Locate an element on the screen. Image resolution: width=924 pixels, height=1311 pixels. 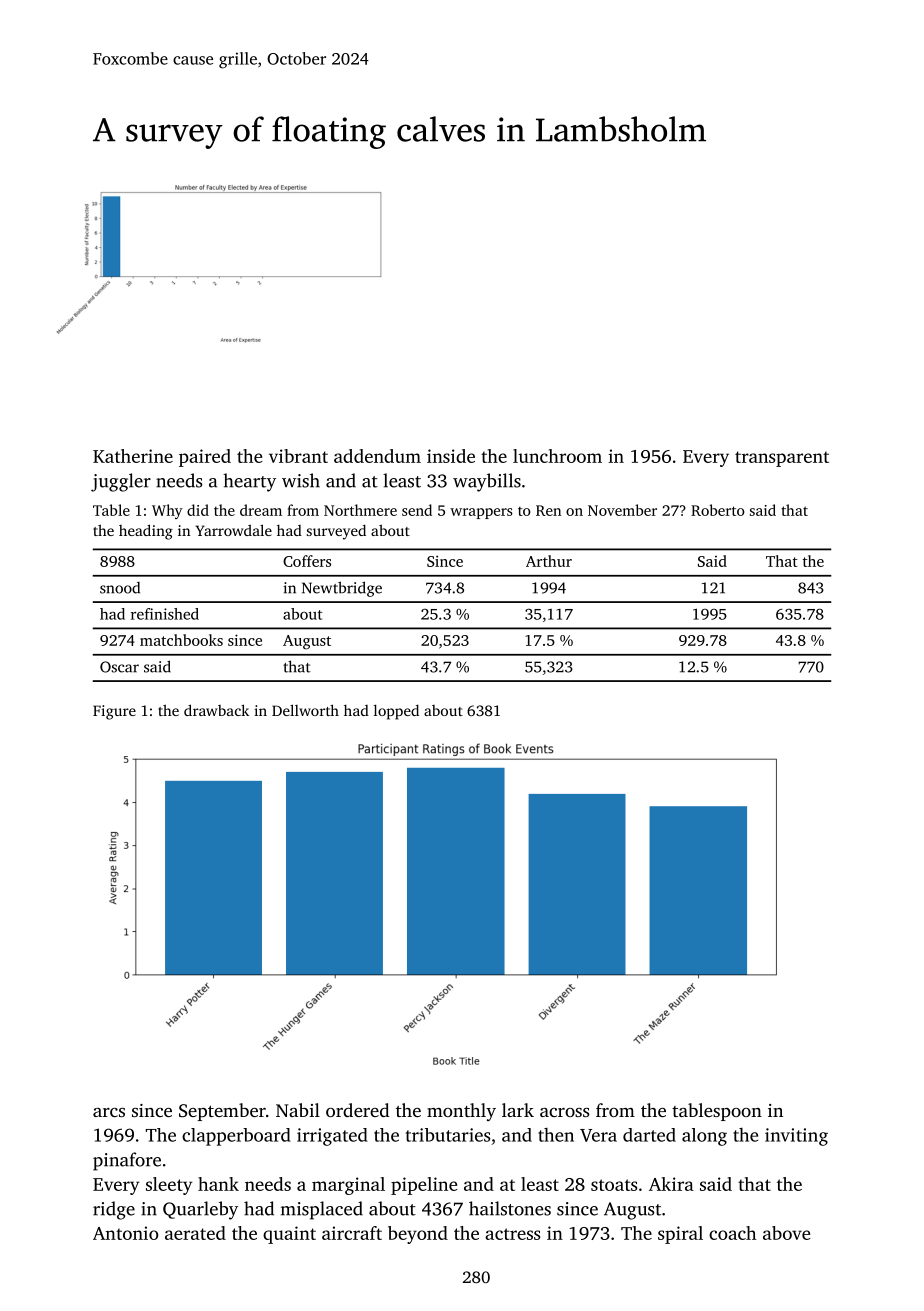
monthly is located at coordinates (461, 1112).
